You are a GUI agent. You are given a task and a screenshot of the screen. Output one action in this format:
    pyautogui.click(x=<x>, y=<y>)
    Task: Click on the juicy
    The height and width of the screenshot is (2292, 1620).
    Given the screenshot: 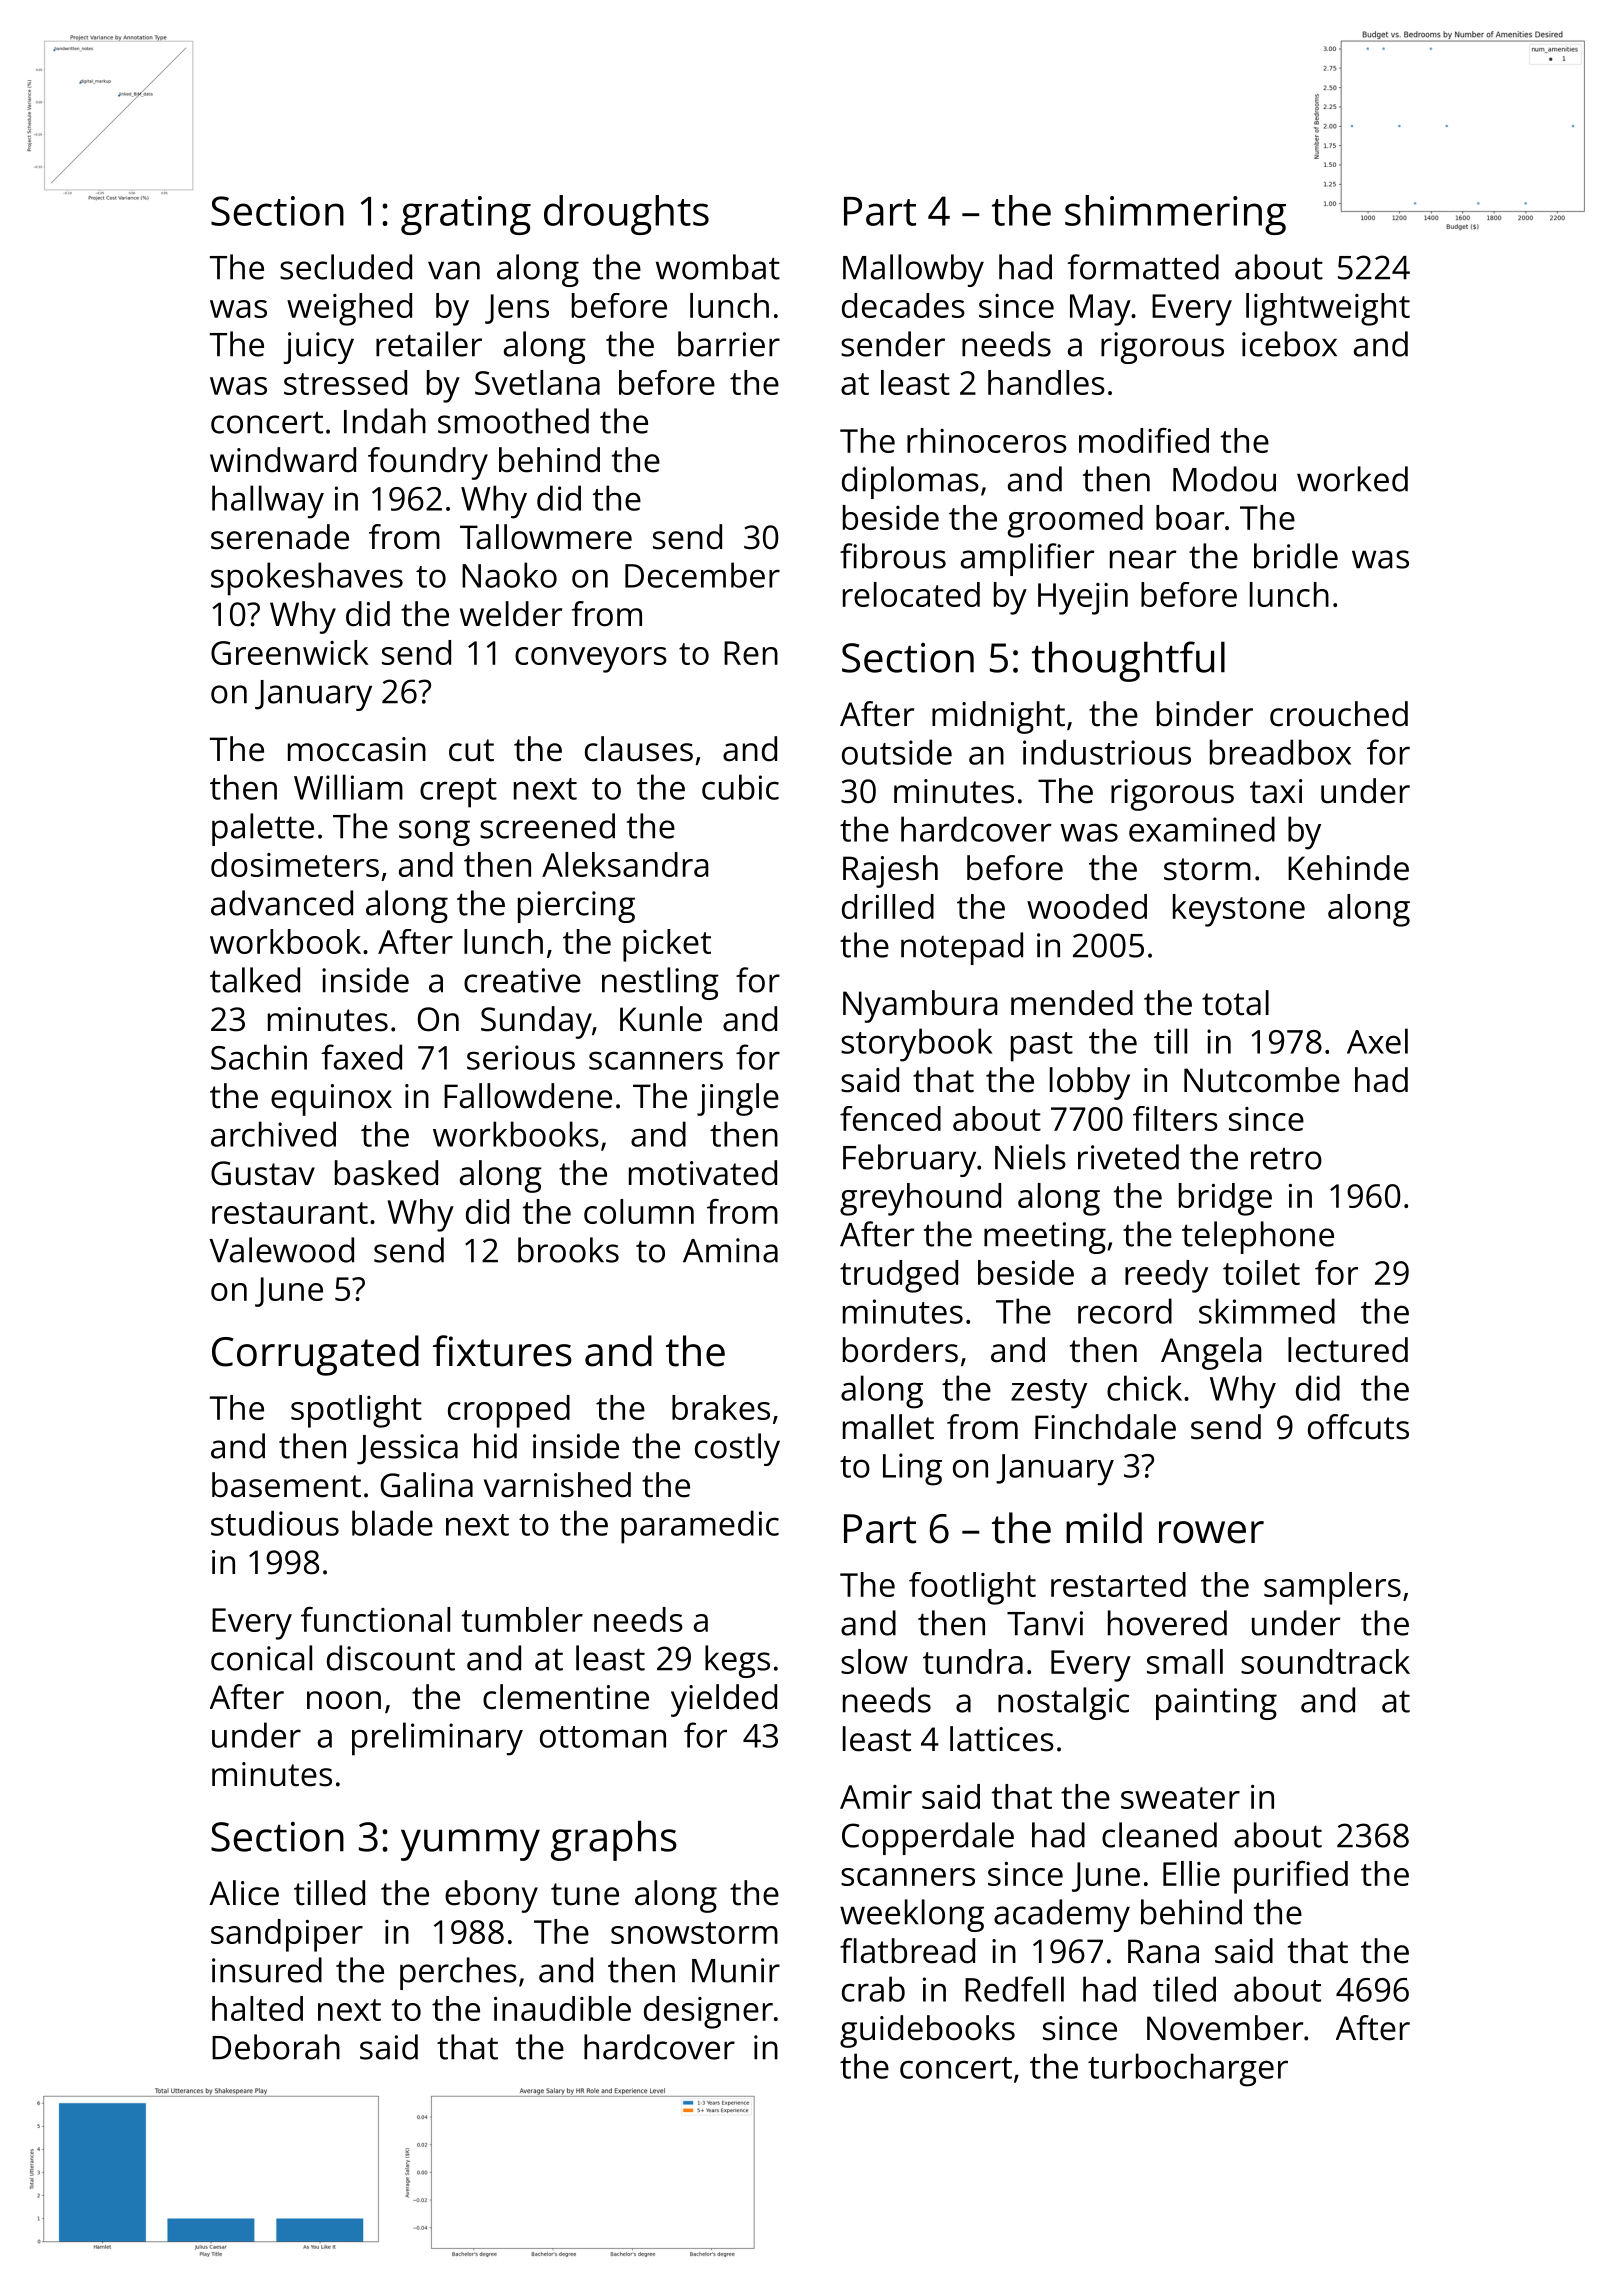 What is the action you would take?
    pyautogui.click(x=318, y=348)
